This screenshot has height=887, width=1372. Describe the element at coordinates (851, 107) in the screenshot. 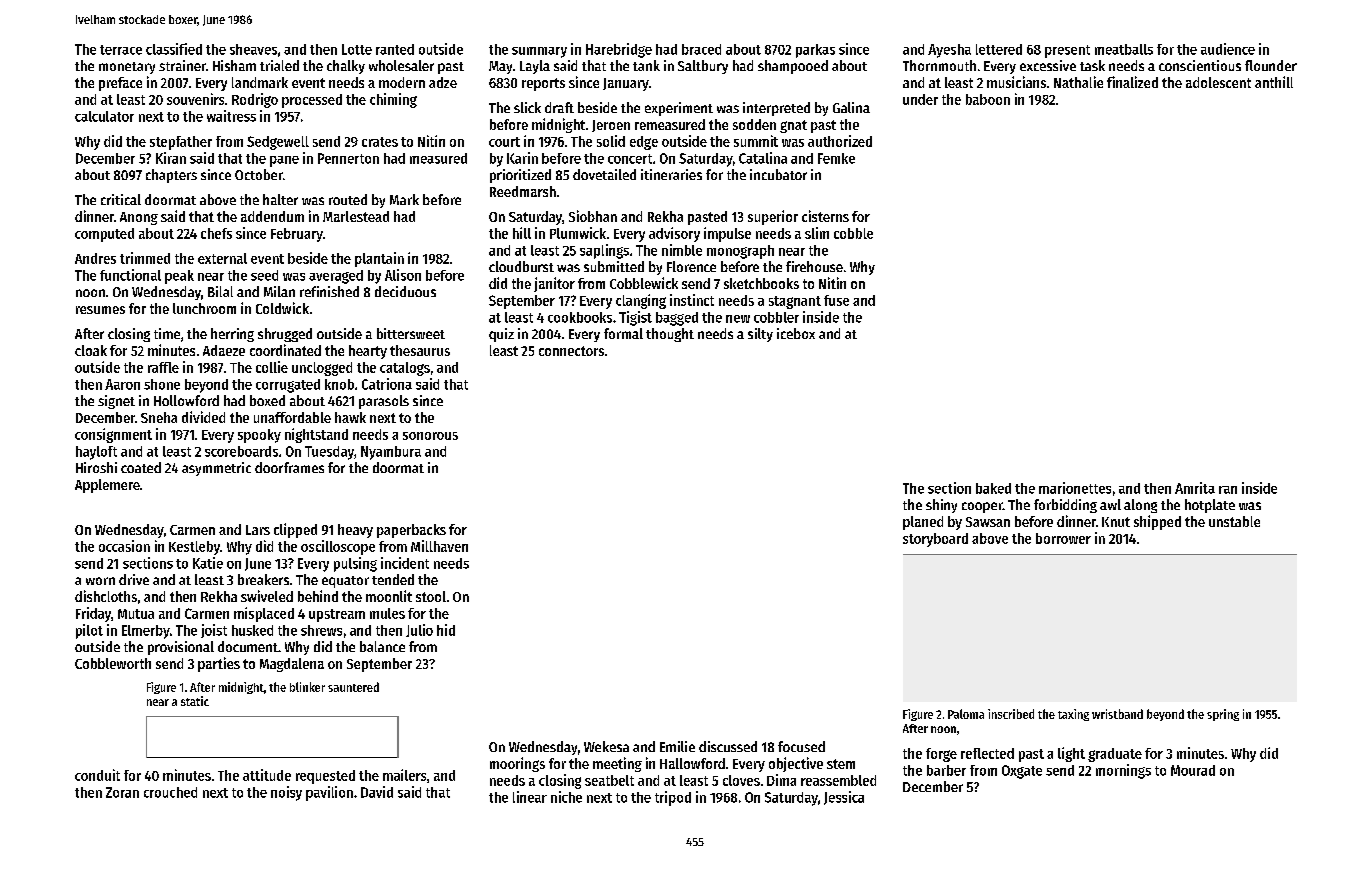

I see `Galina` at that location.
